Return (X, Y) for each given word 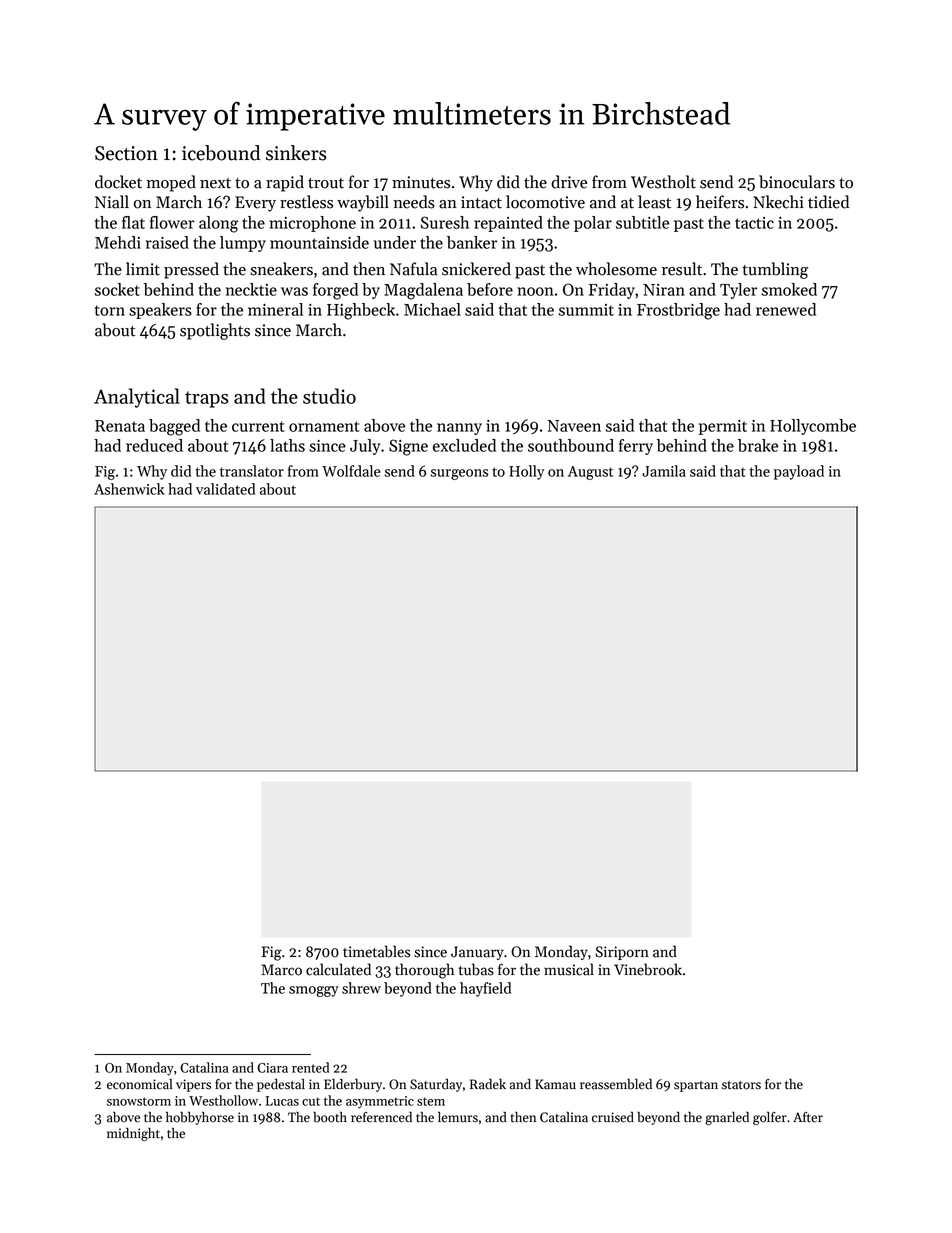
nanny (459, 429)
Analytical (137, 398)
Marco (281, 970)
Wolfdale (351, 471)
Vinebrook (648, 969)
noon (535, 291)
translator (252, 471)
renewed (786, 309)
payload (799, 472)
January (477, 953)
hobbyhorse (200, 1118)
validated (225, 489)
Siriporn (622, 953)
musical (569, 969)
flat (133, 222)
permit (723, 427)
